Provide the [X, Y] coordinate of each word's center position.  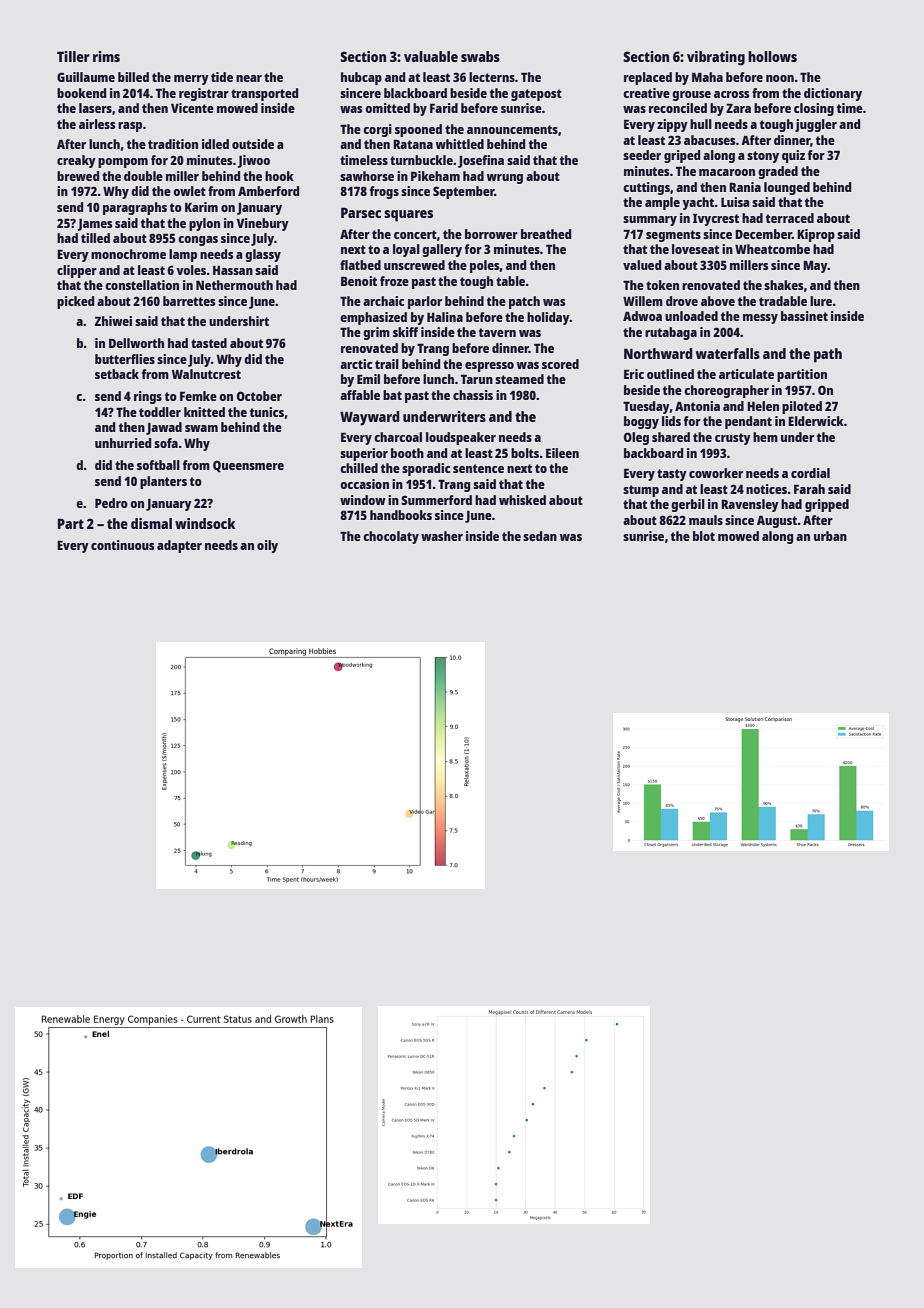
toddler [160, 412]
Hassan [233, 270]
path [828, 355]
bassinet [804, 316]
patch [524, 302]
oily [267, 546]
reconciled [678, 108]
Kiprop [816, 235]
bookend [81, 93]
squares [408, 216]
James [94, 224]
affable [360, 395]
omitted [387, 108]
